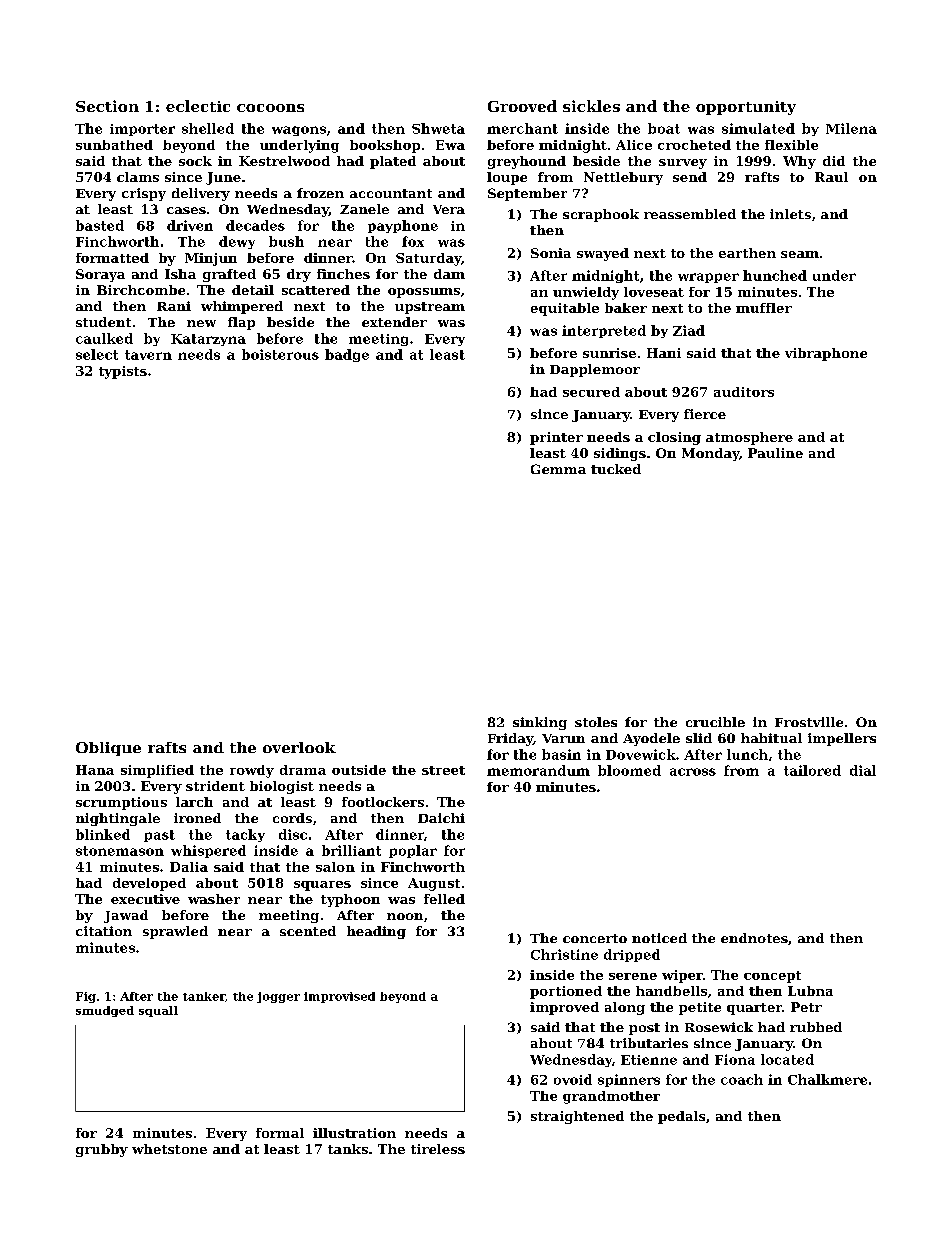  What do you see at coordinates (405, 916) in the screenshot?
I see `noon` at bounding box center [405, 916].
